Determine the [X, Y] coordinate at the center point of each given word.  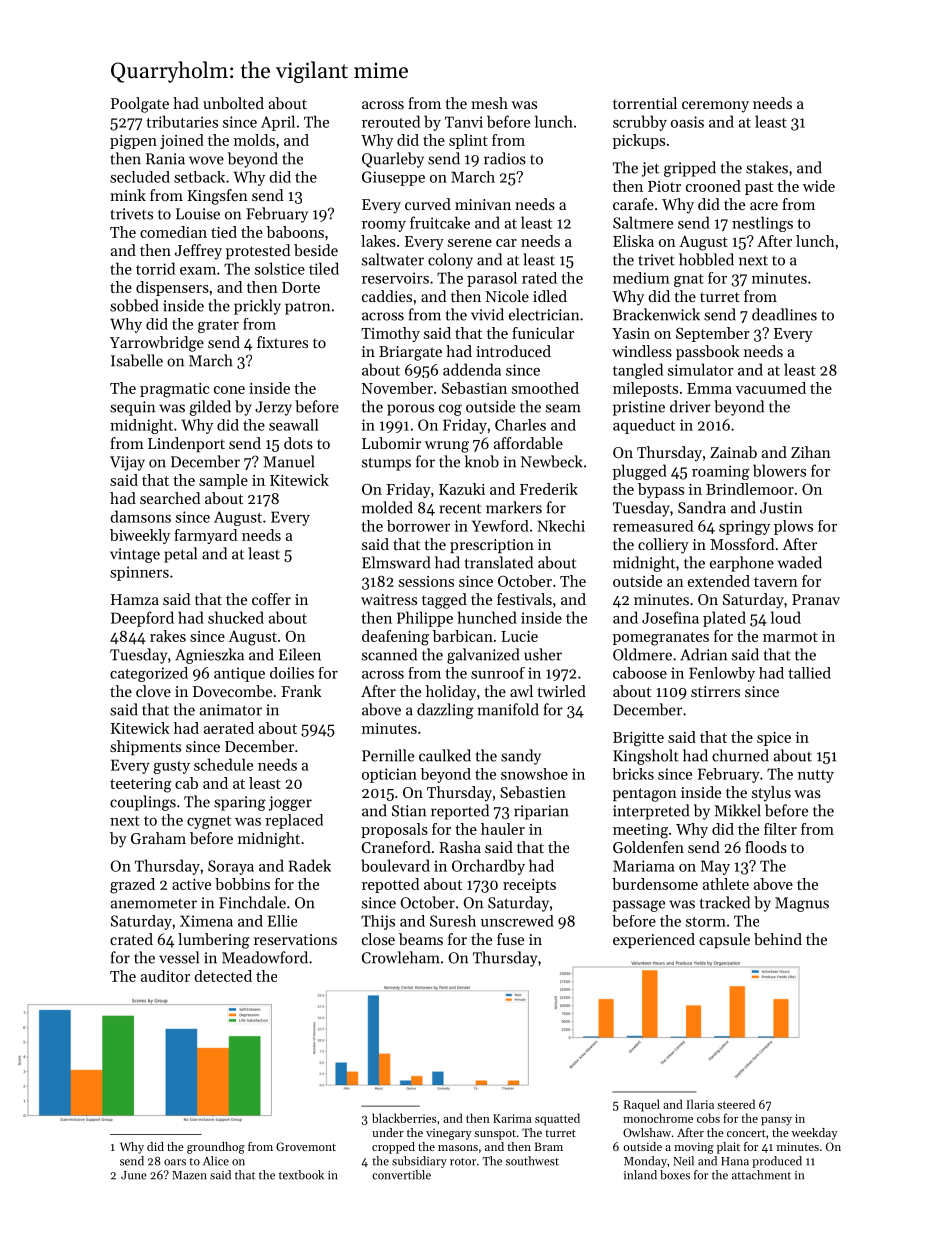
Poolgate [140, 105]
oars [175, 1162]
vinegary [449, 1134]
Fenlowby [722, 674]
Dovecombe [232, 691]
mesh [489, 103]
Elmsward [396, 562]
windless [642, 351]
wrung [447, 447]
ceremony [715, 107]
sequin [132, 408]
